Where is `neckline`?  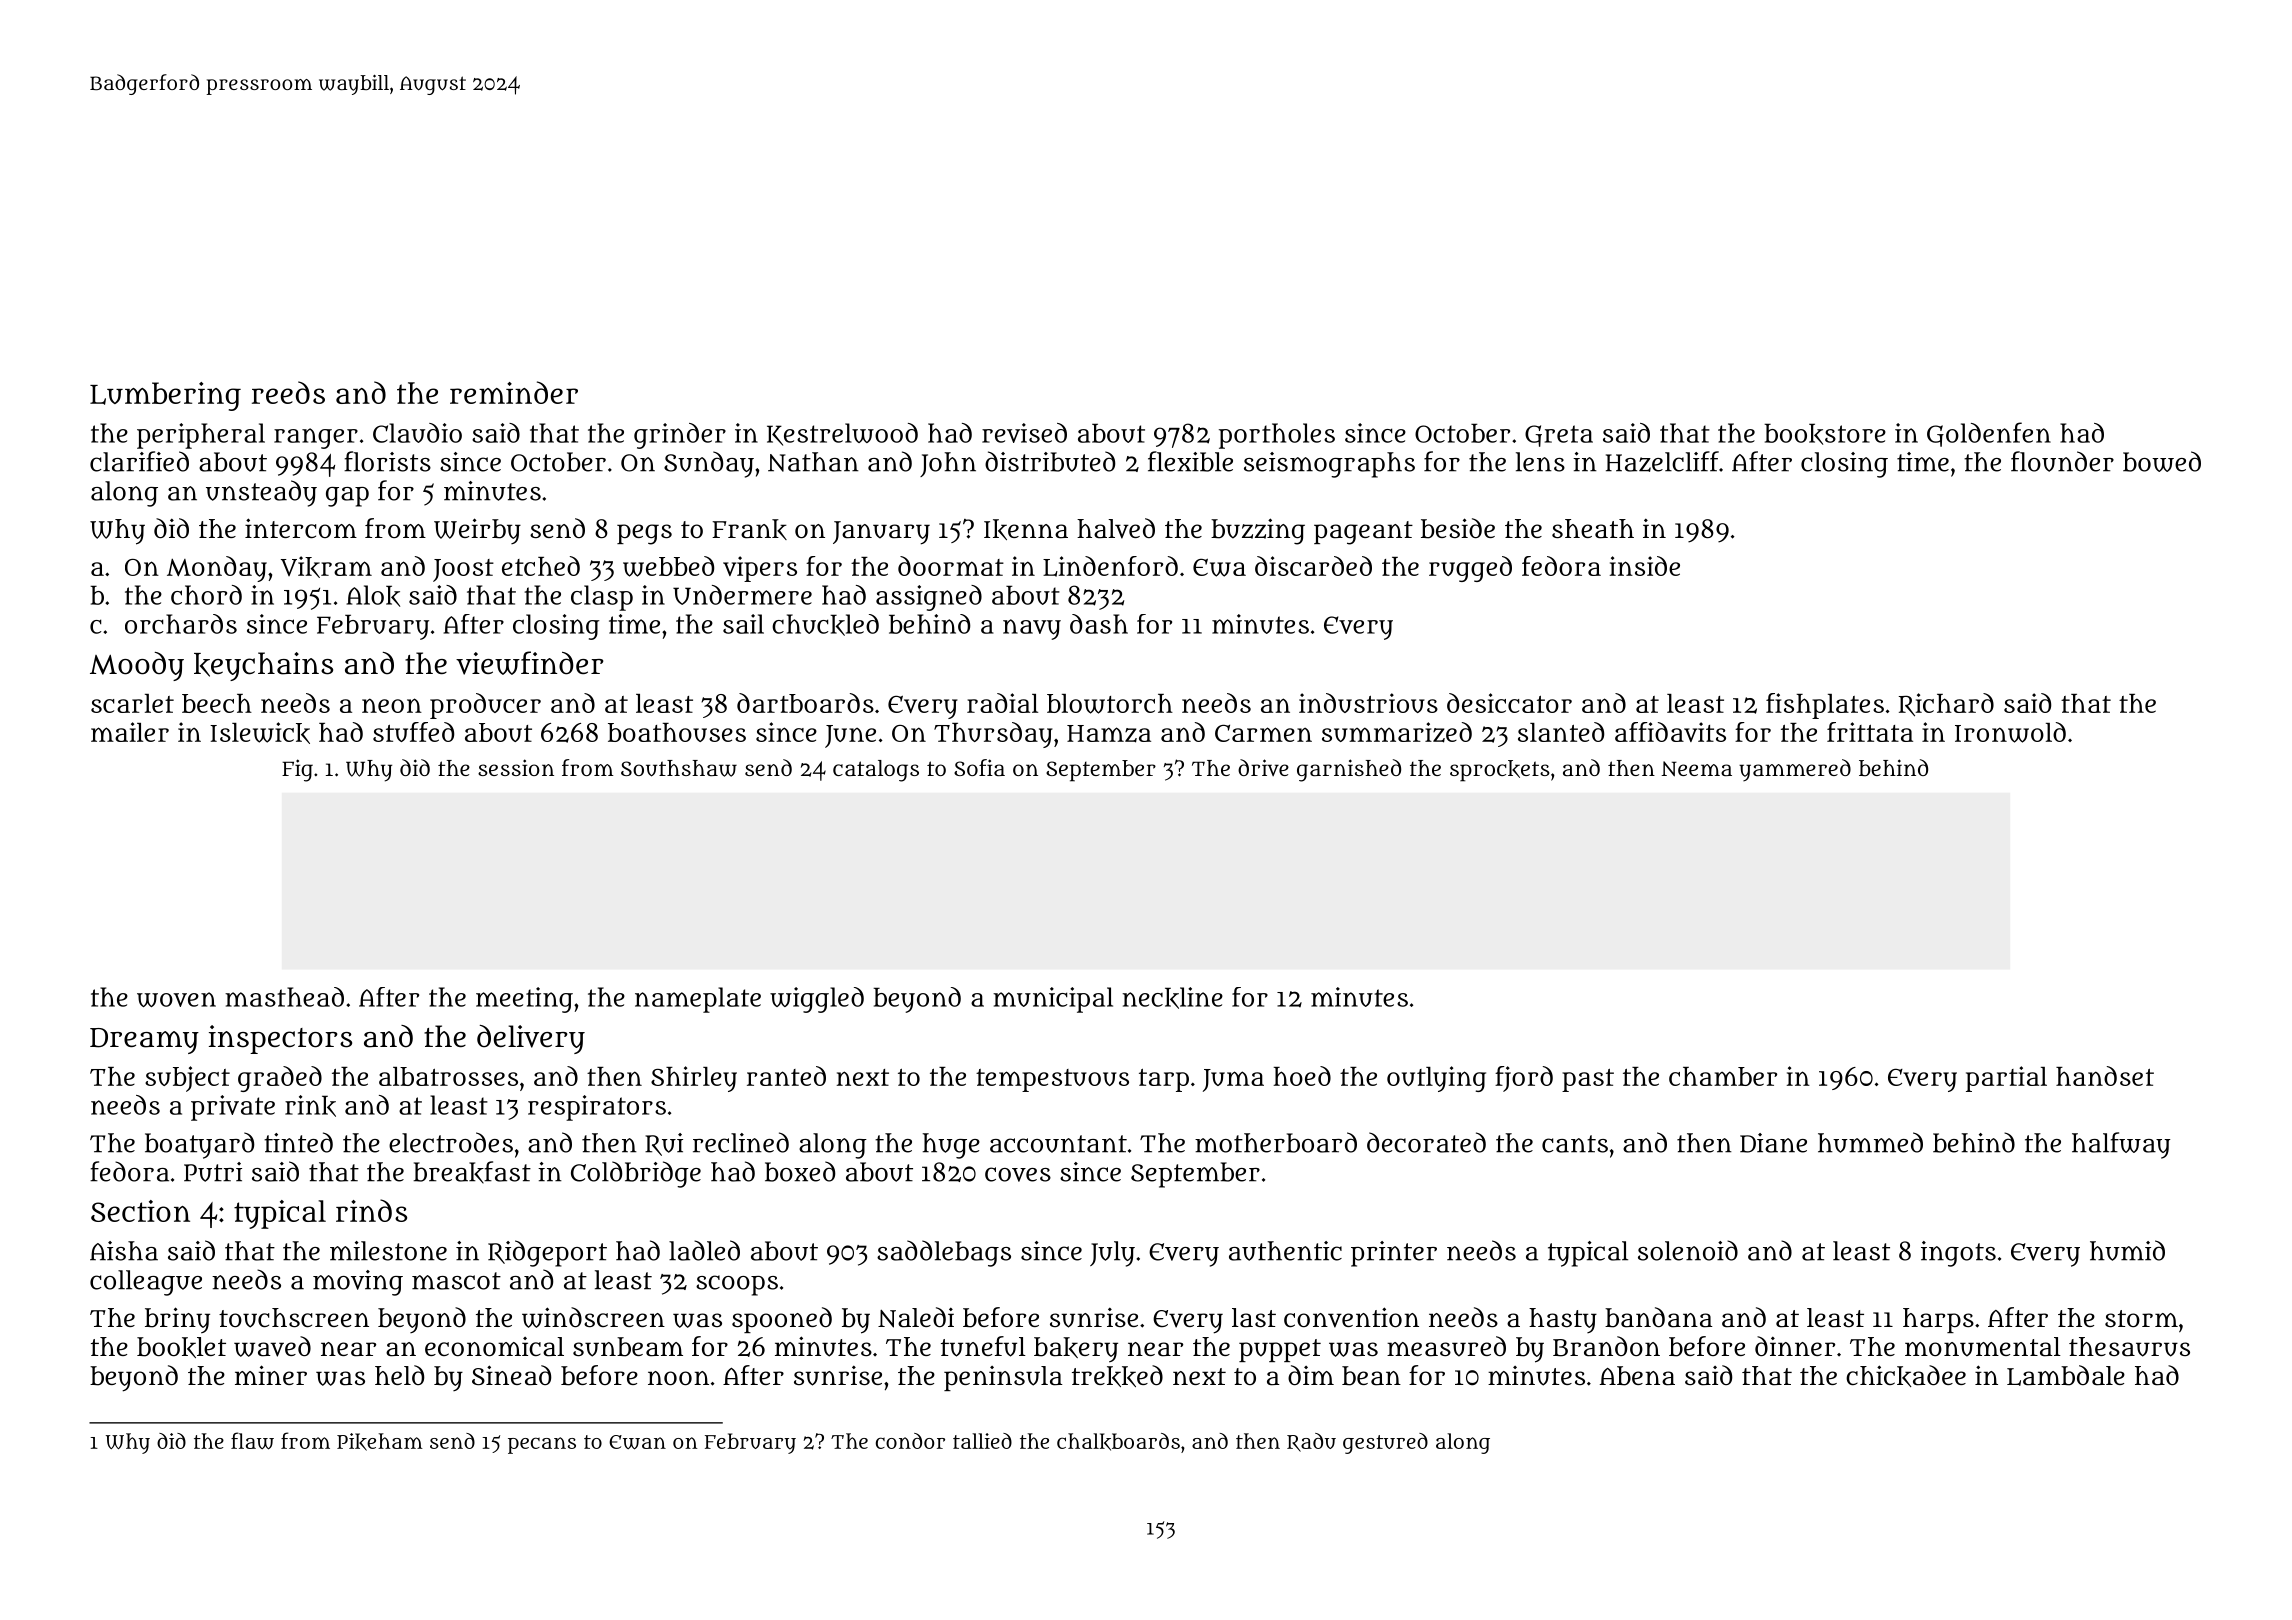 neckline is located at coordinates (1173, 998).
